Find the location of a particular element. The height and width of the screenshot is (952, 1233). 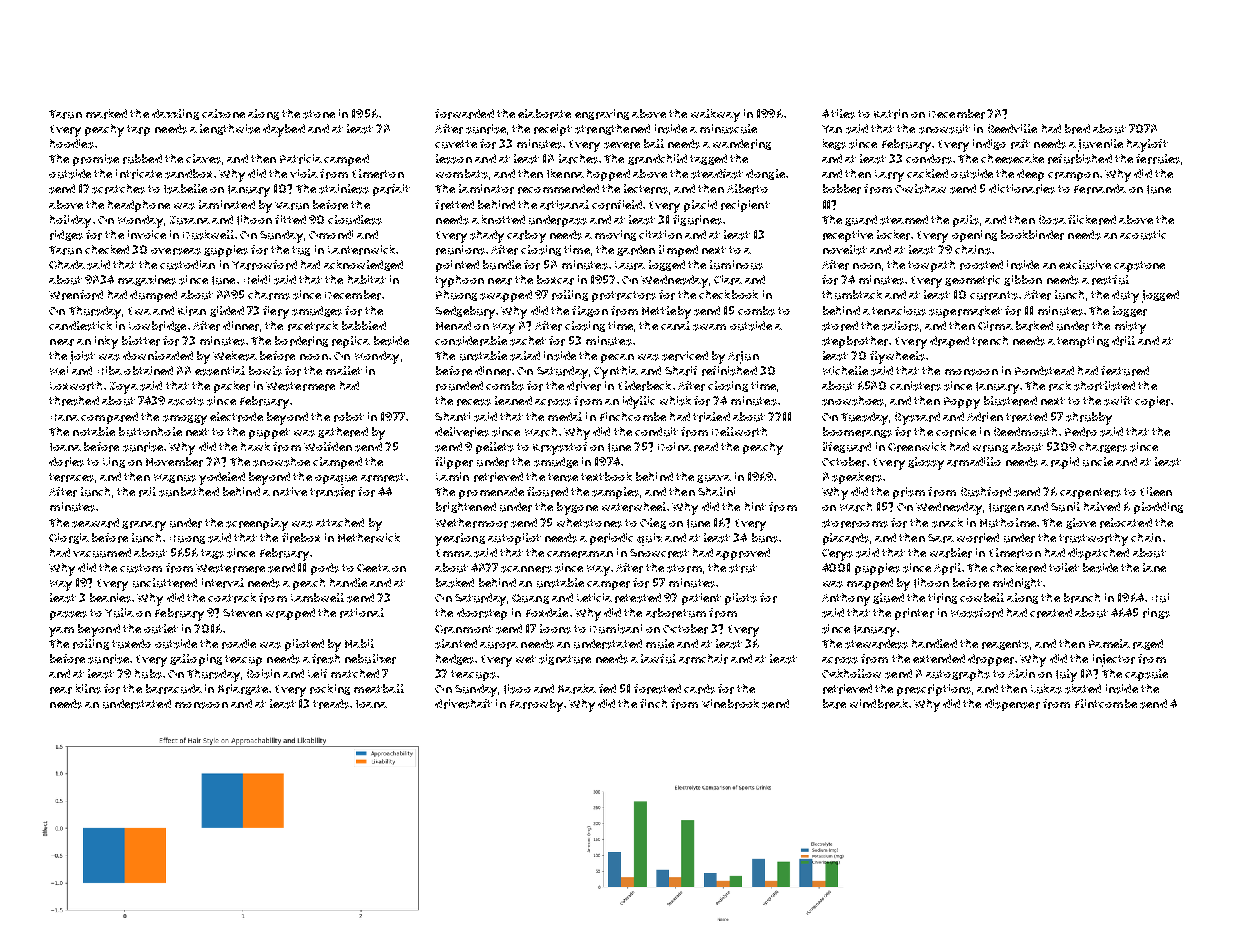

barracuda is located at coordinates (174, 689).
